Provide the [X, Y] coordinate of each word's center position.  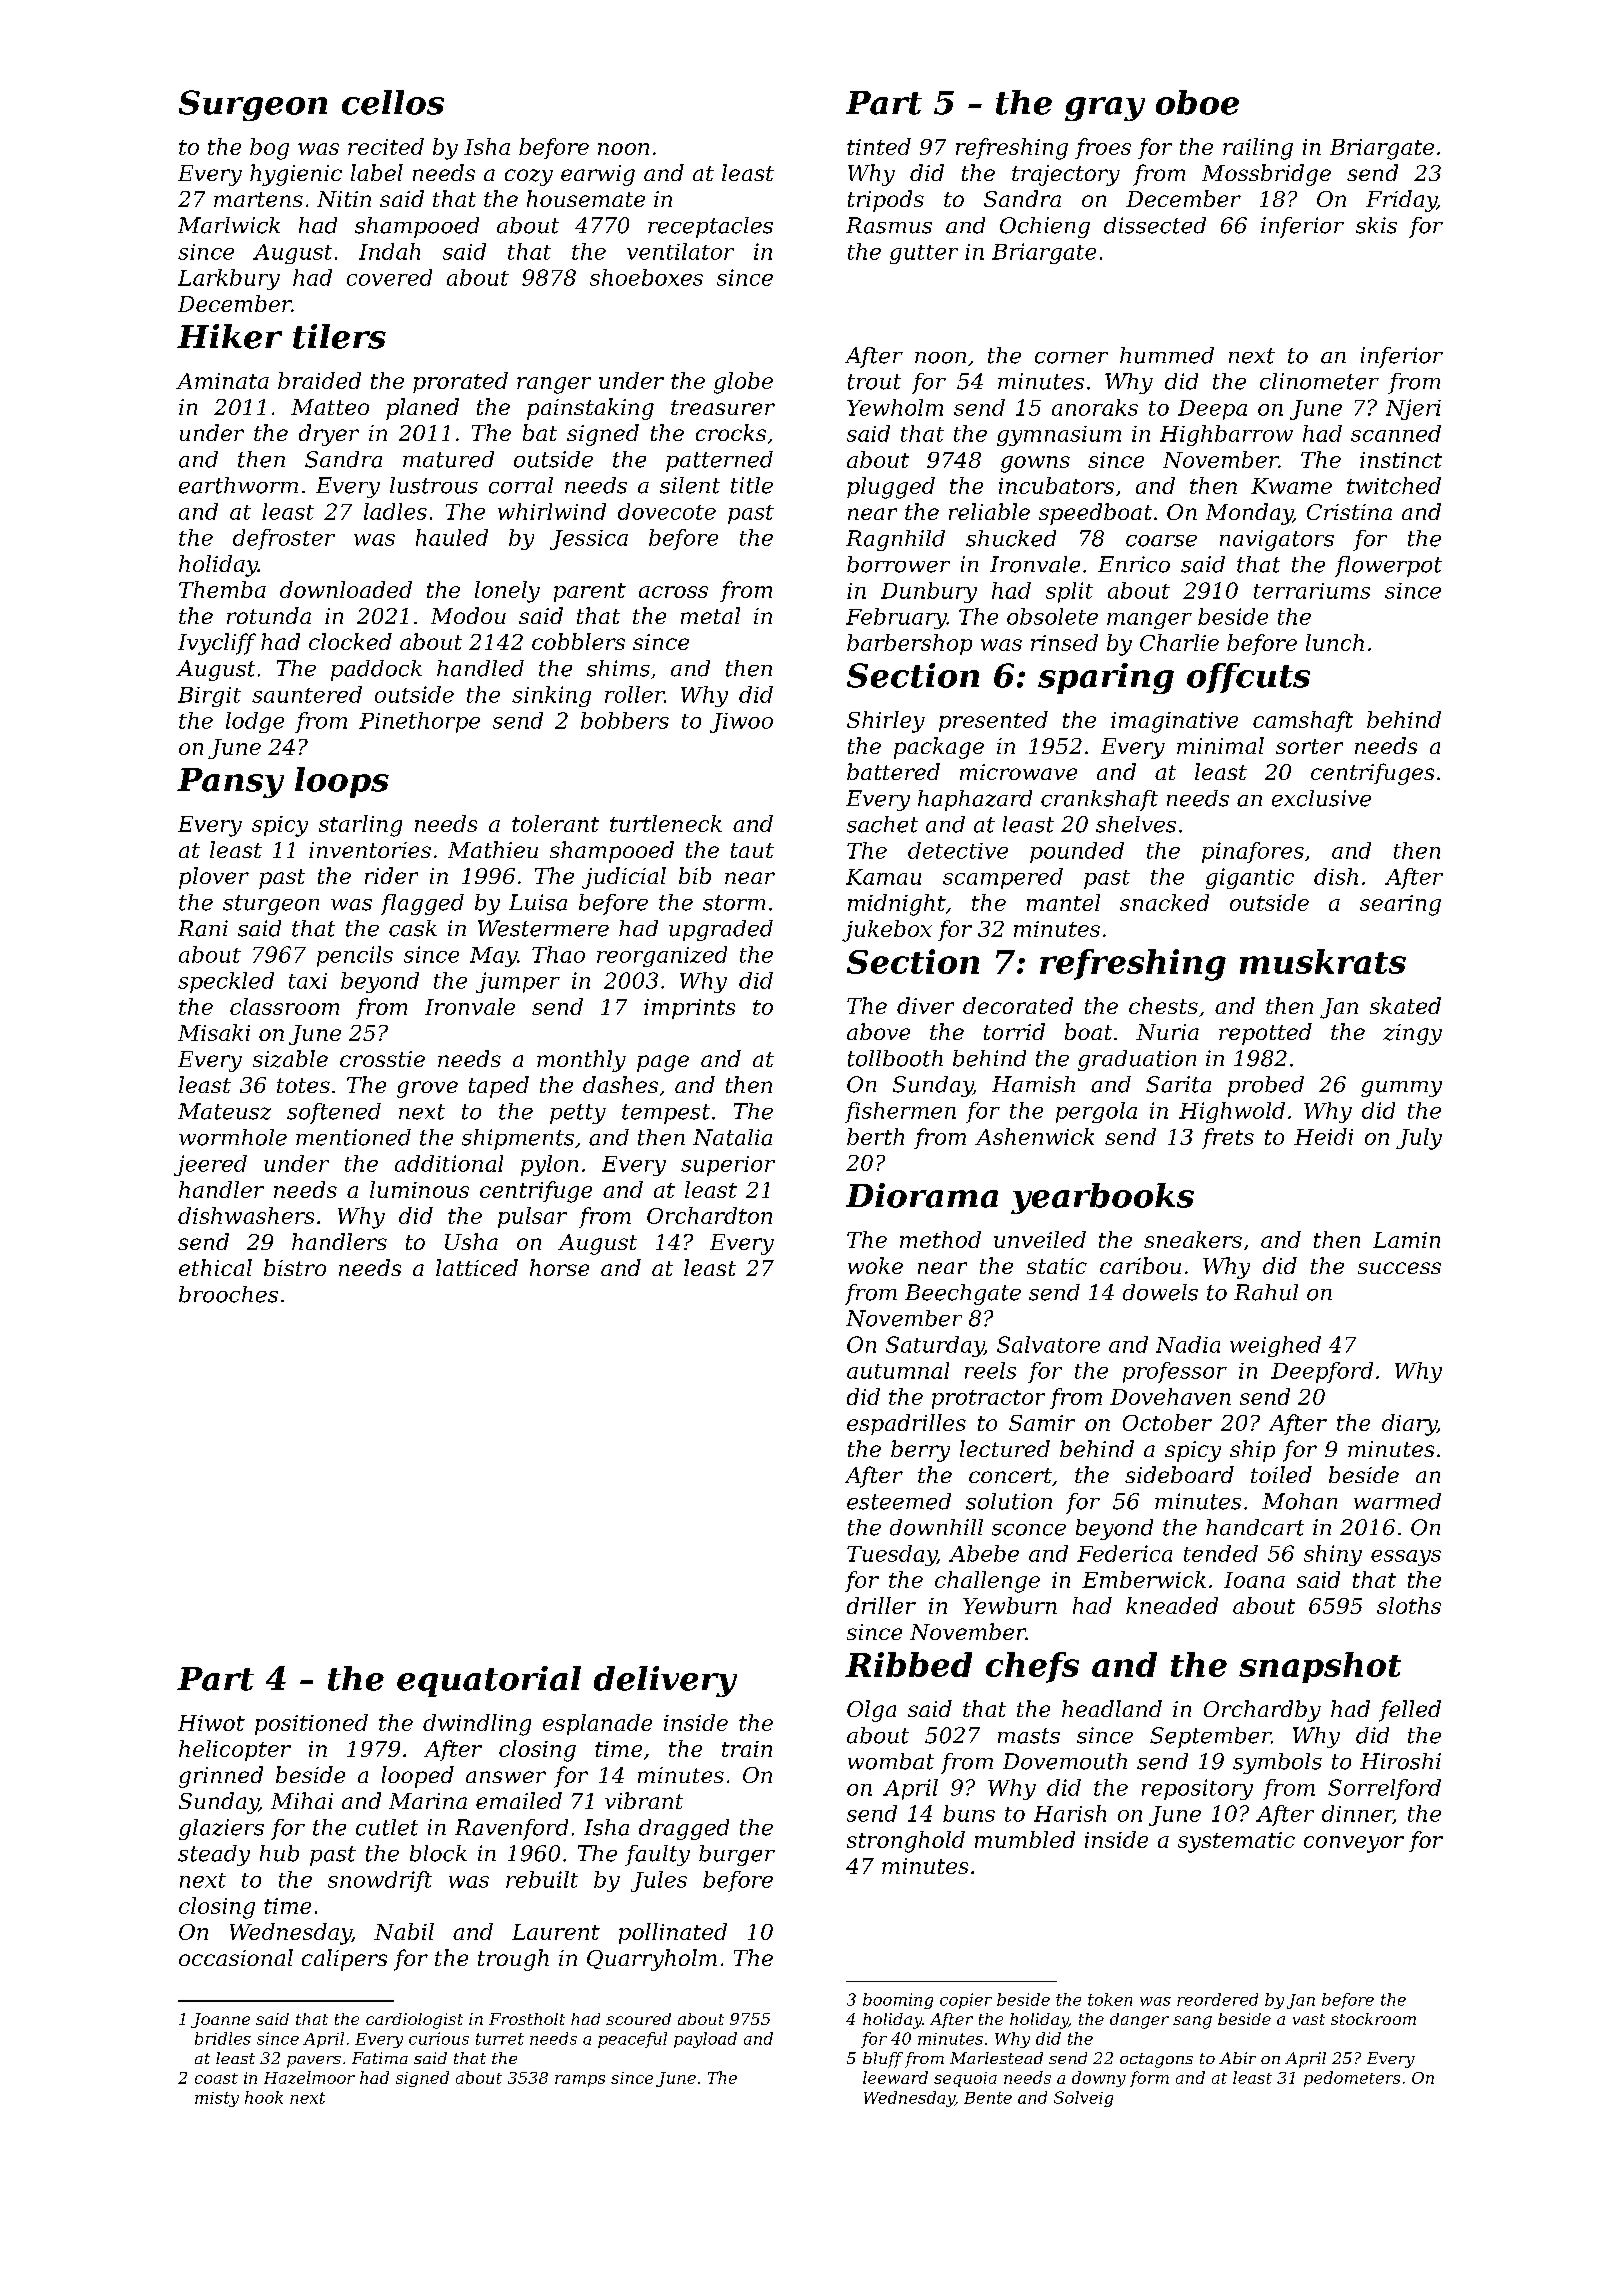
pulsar [532, 1217]
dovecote [667, 511]
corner [1071, 358]
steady [214, 1855]
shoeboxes [646, 277]
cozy [529, 177]
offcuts [1248, 678]
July [1419, 1139]
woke [875, 1265]
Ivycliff [217, 644]
